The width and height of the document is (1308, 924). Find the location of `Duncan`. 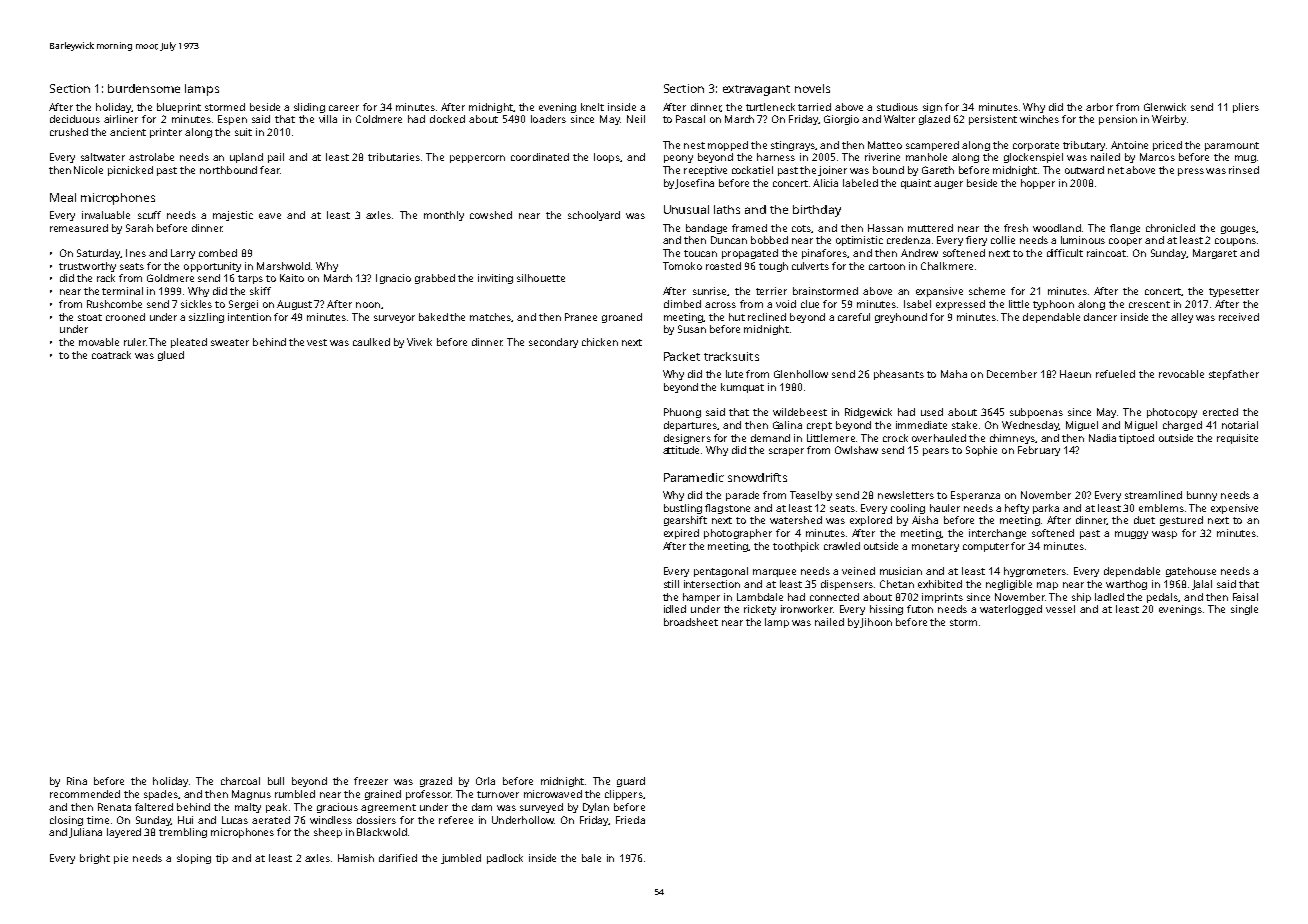

Duncan is located at coordinates (729, 240).
